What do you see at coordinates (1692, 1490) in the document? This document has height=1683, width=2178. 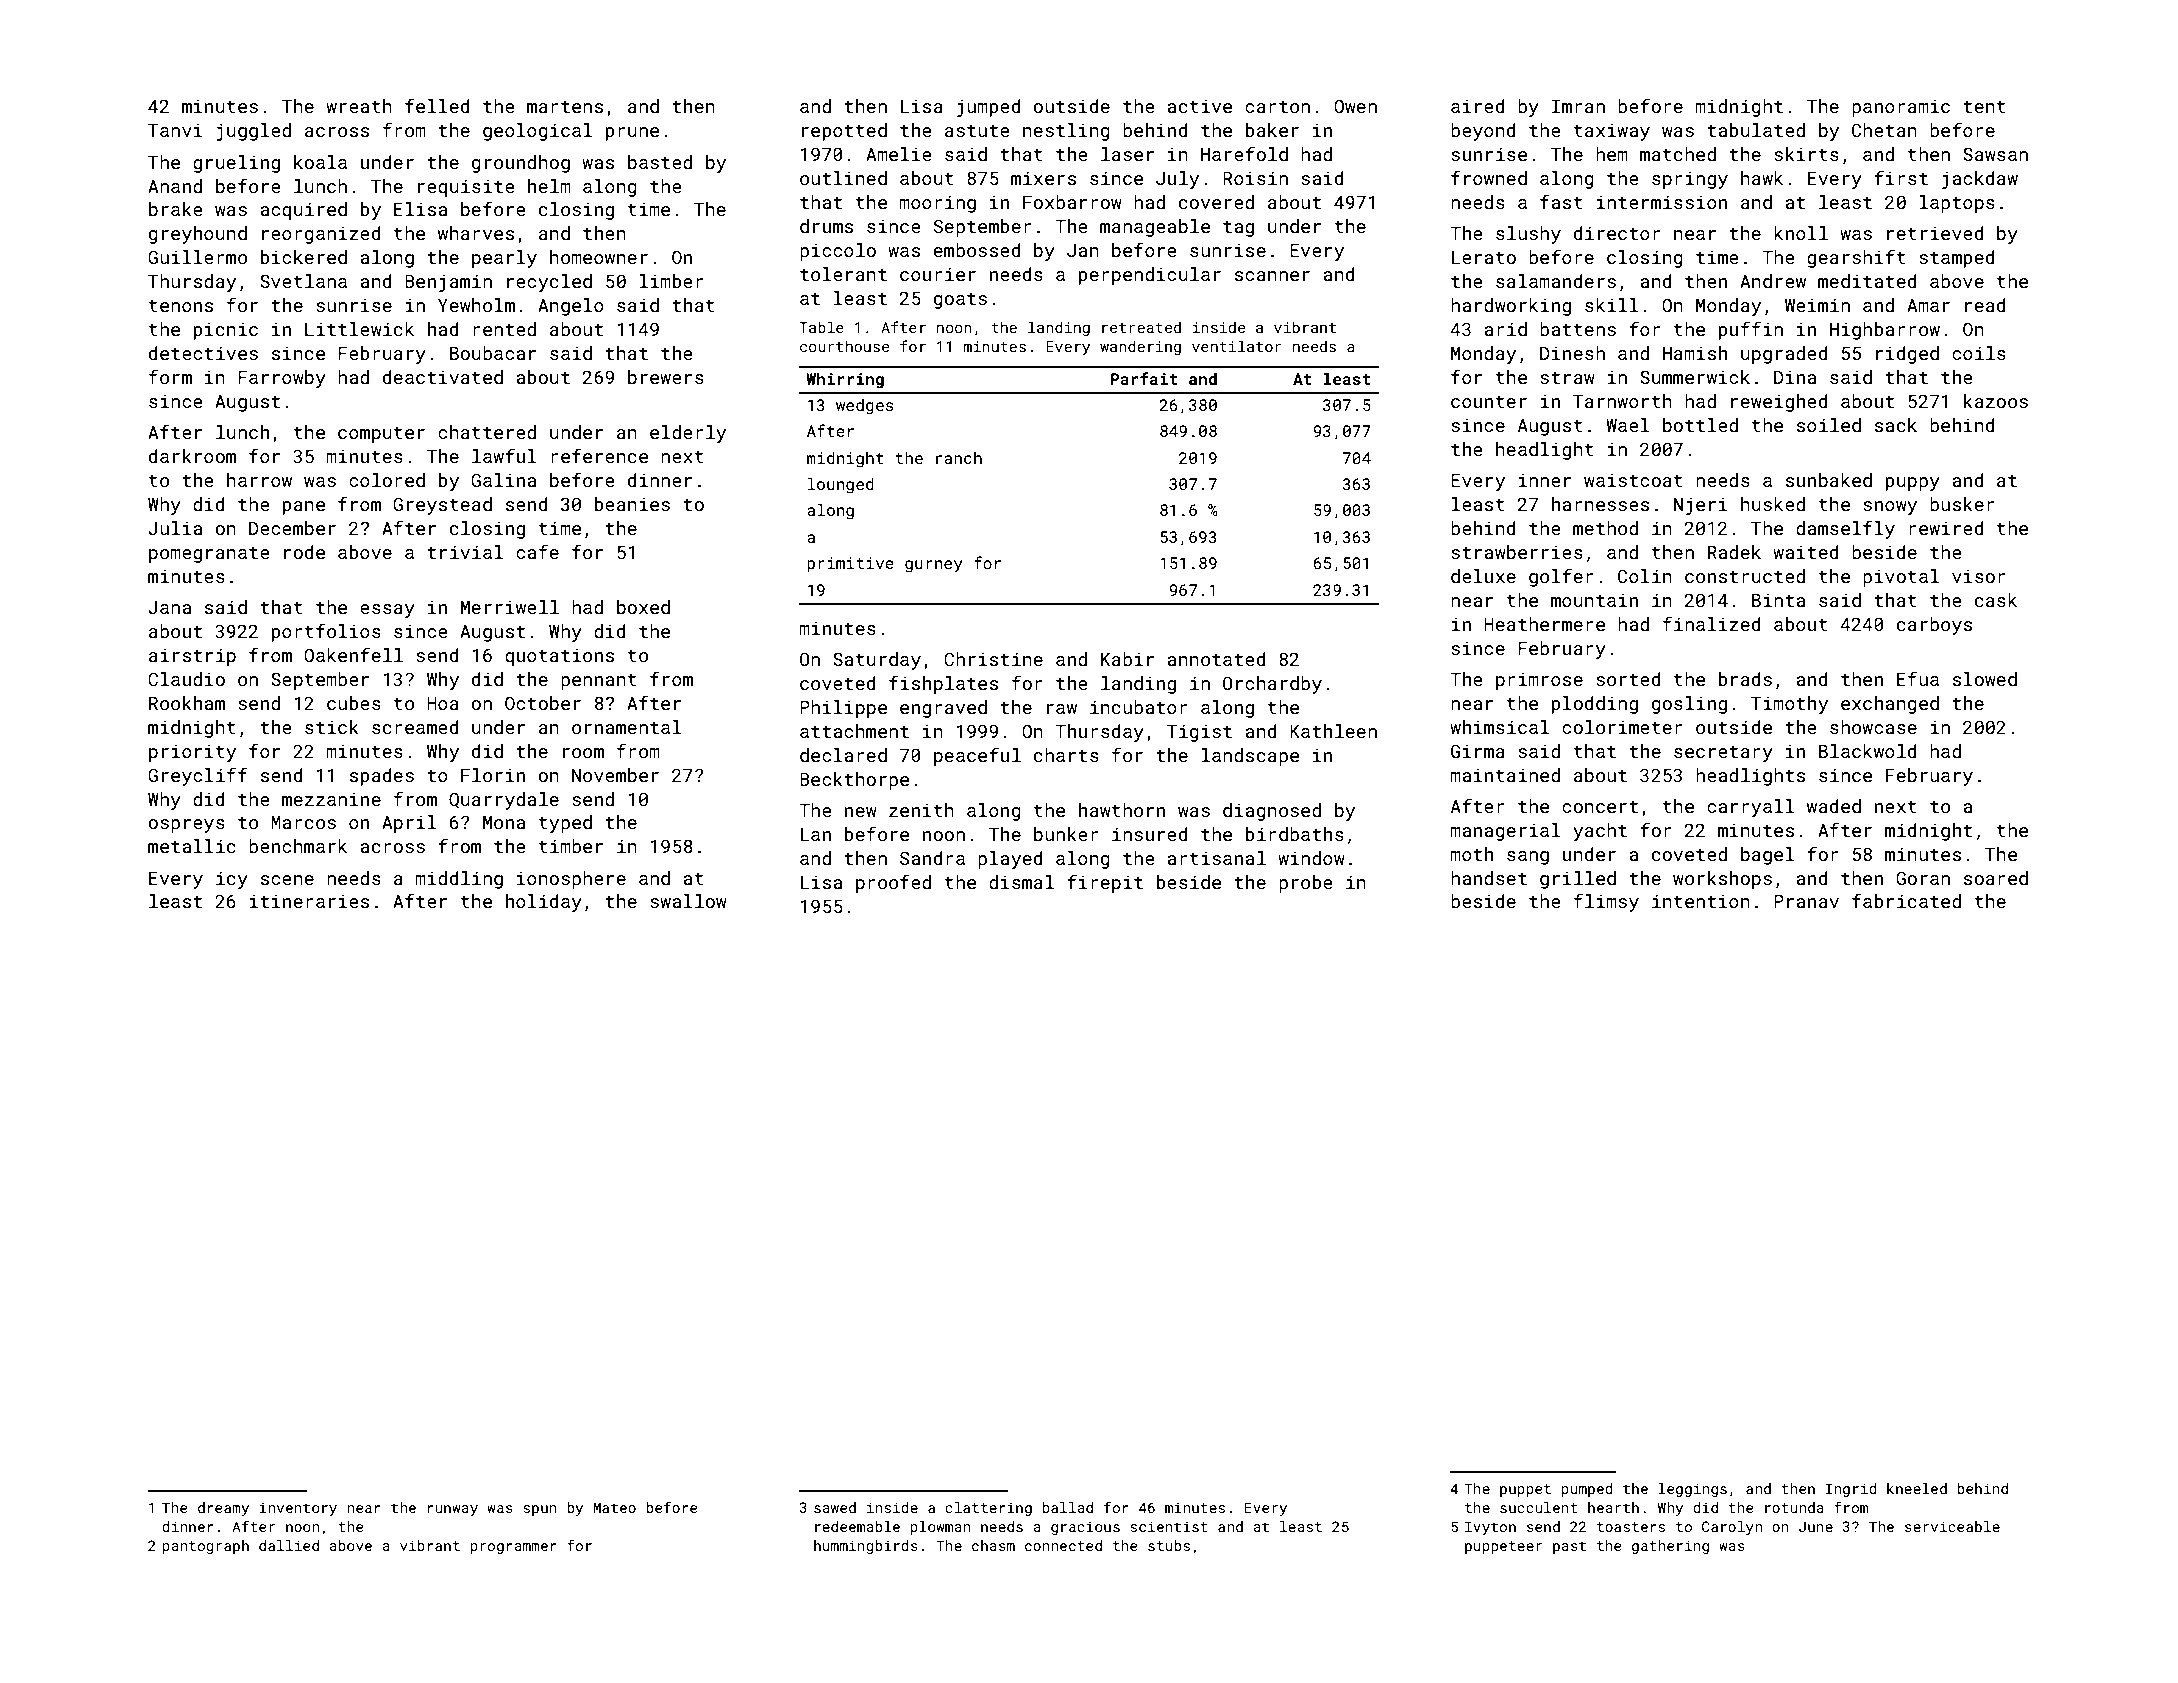 I see `leggings` at bounding box center [1692, 1490].
